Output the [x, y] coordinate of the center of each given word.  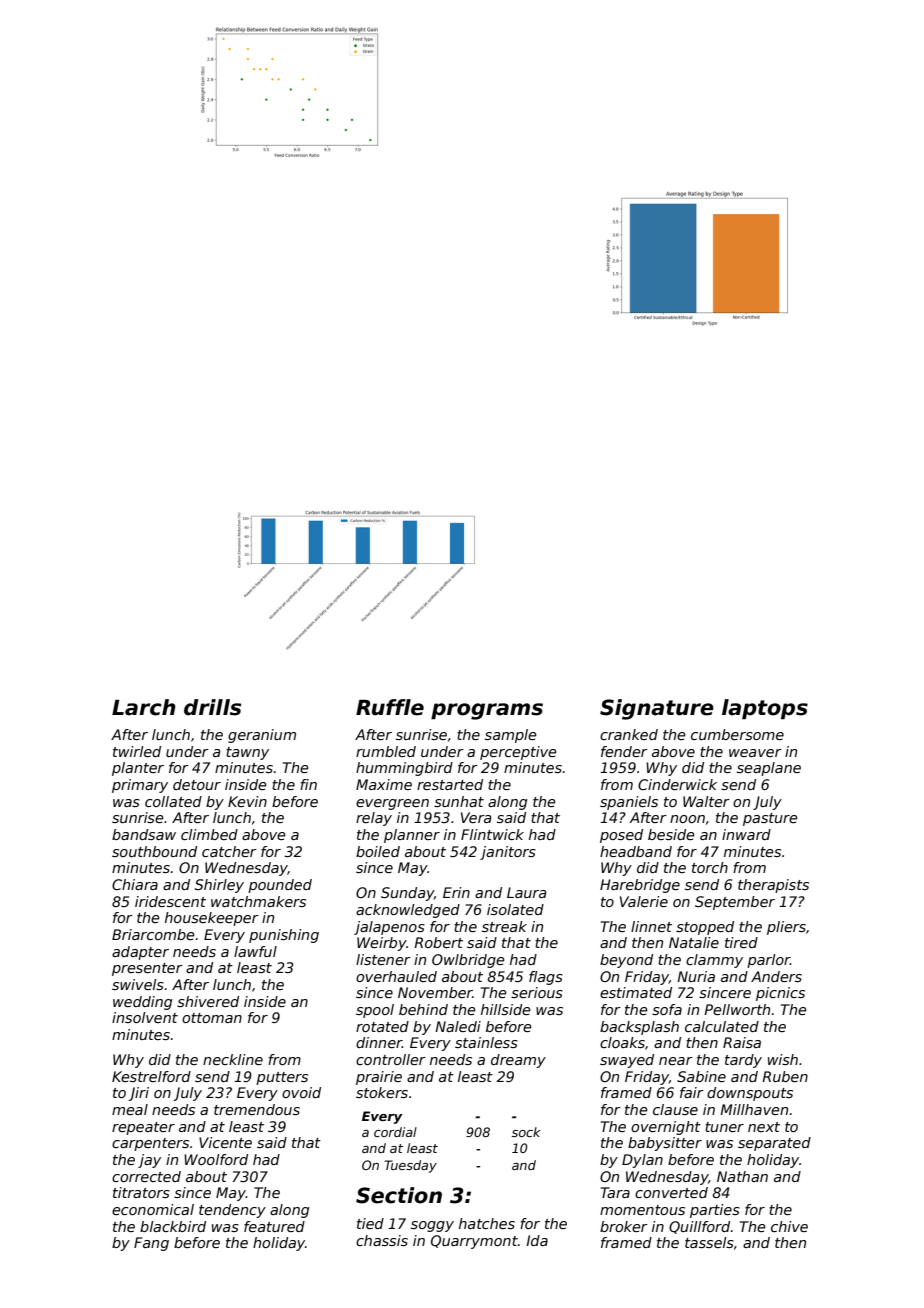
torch [710, 867]
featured [274, 1226]
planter [138, 769]
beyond [626, 961]
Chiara [135, 884]
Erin [456, 892]
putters [282, 1078]
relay [374, 819]
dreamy [518, 1061]
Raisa [742, 1042]
